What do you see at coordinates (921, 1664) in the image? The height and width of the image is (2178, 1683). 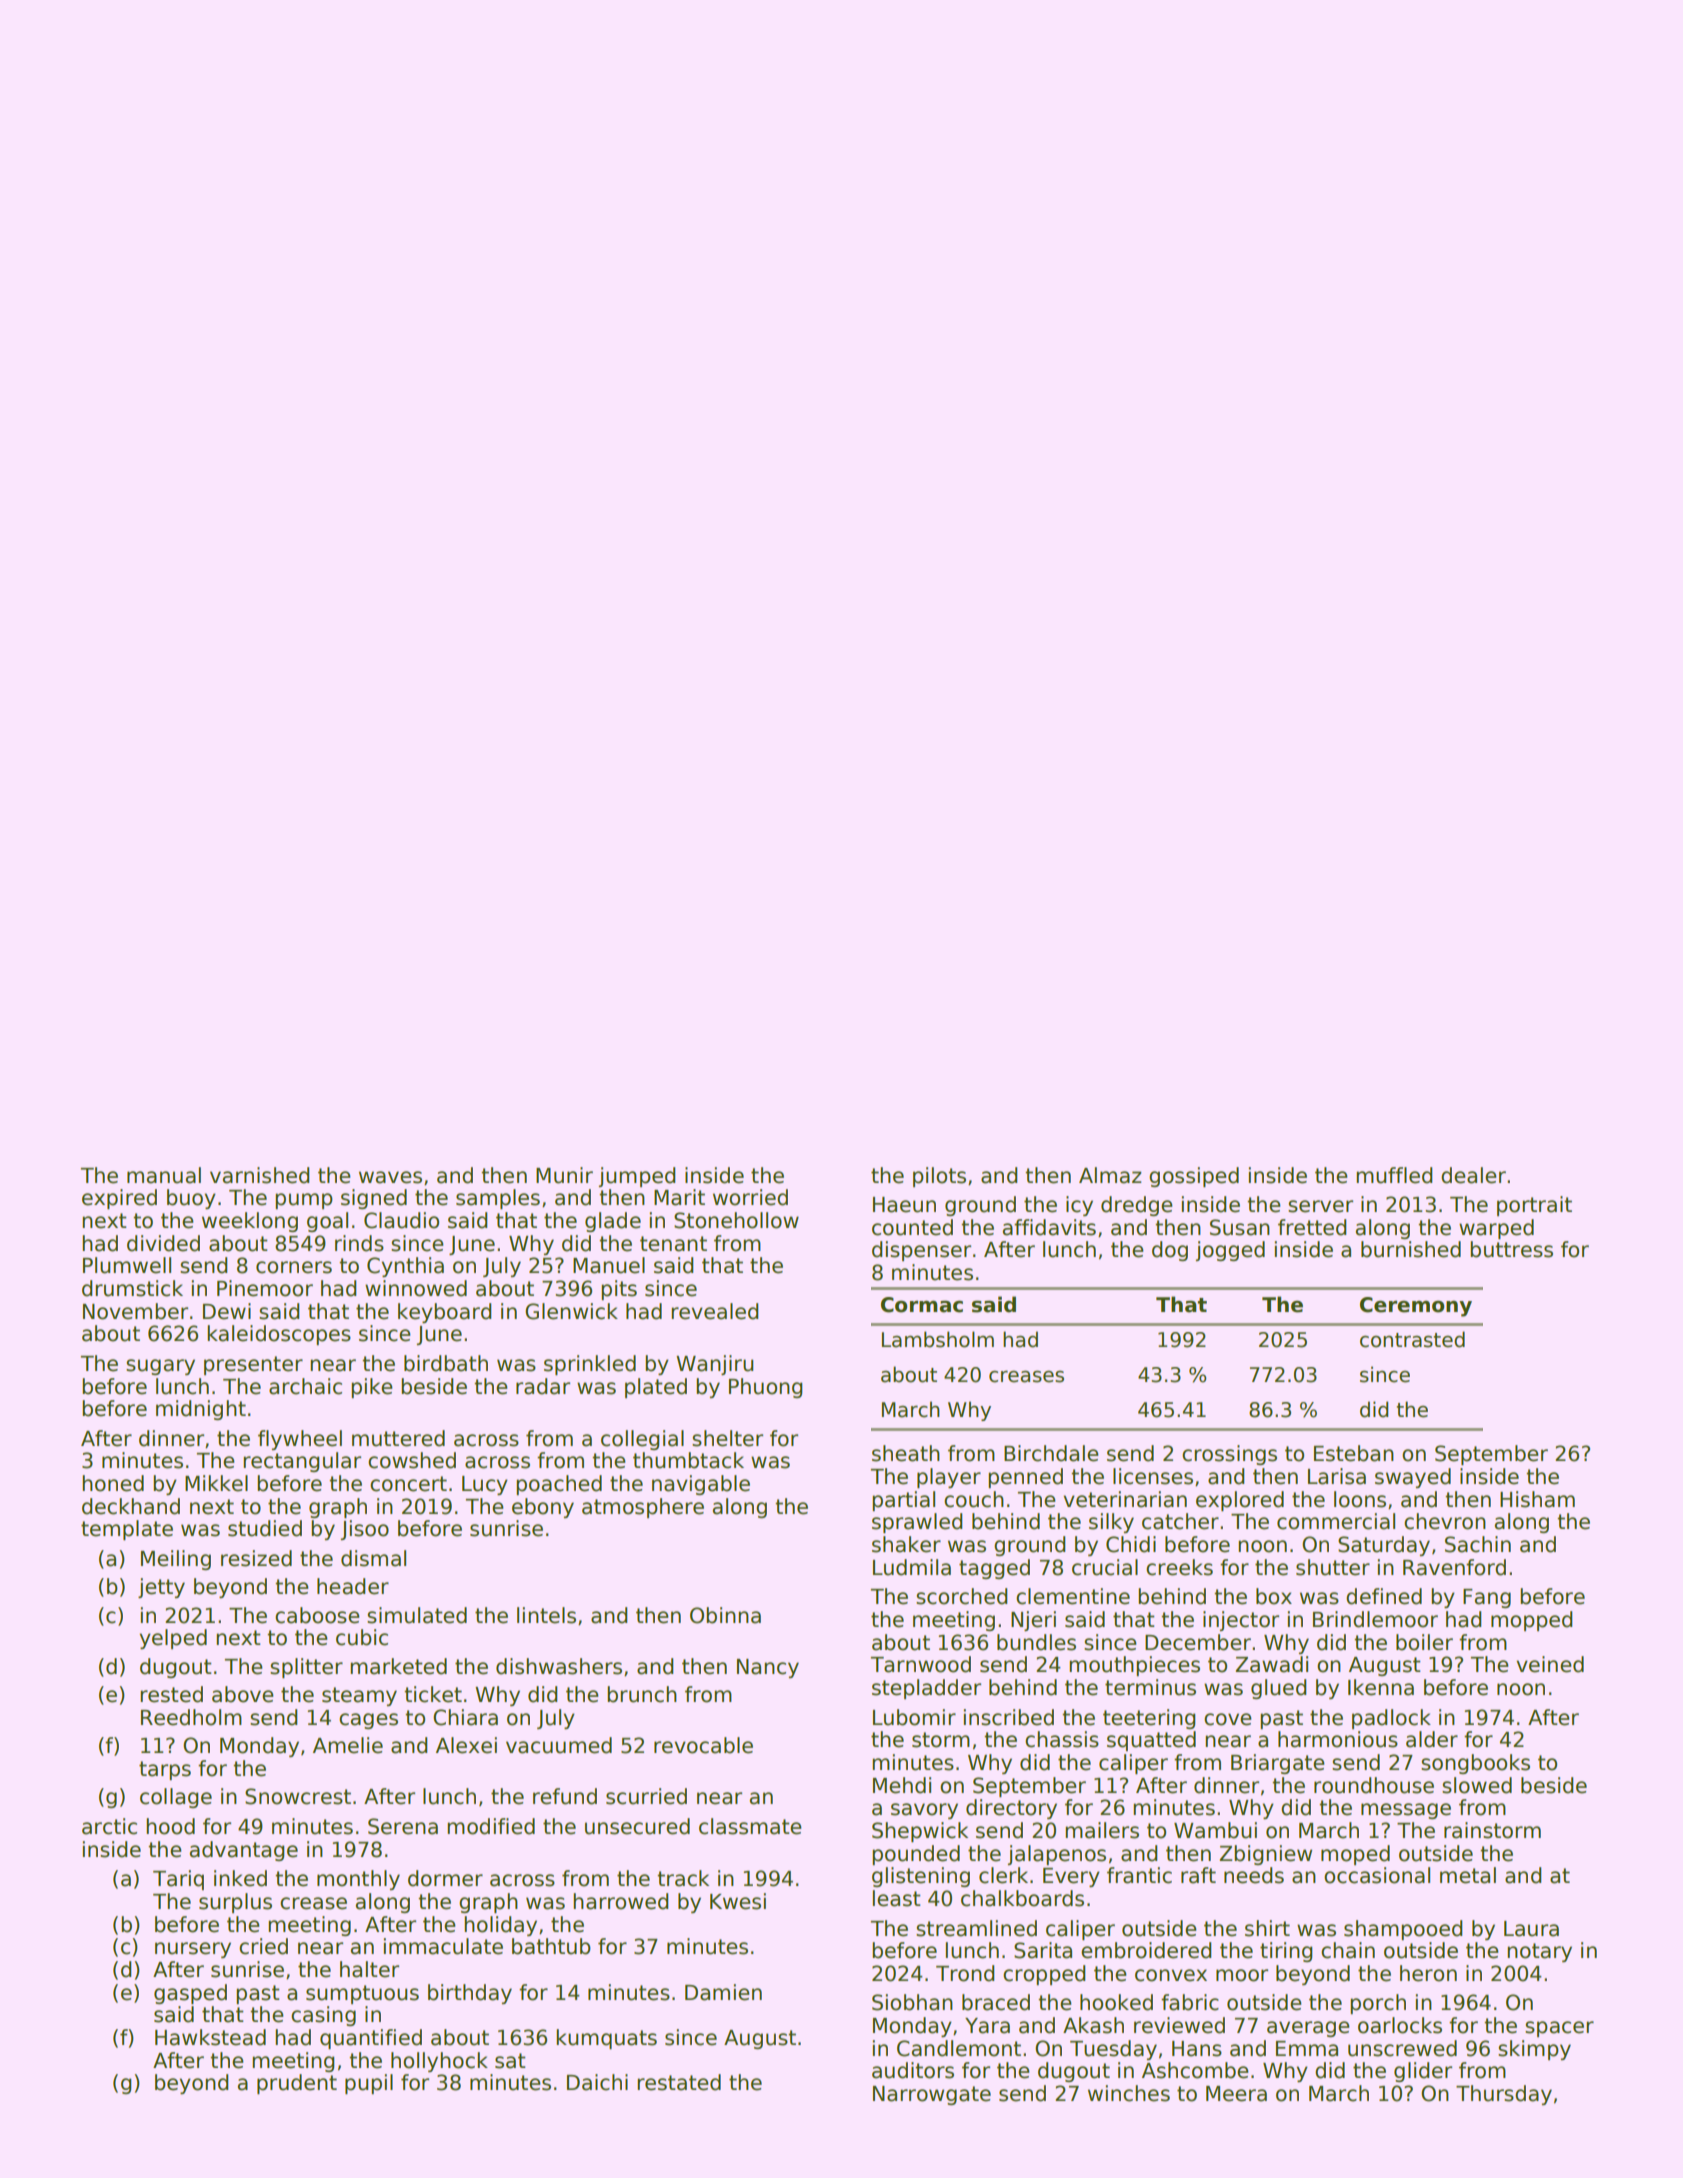 I see `Tarnwood` at bounding box center [921, 1664].
